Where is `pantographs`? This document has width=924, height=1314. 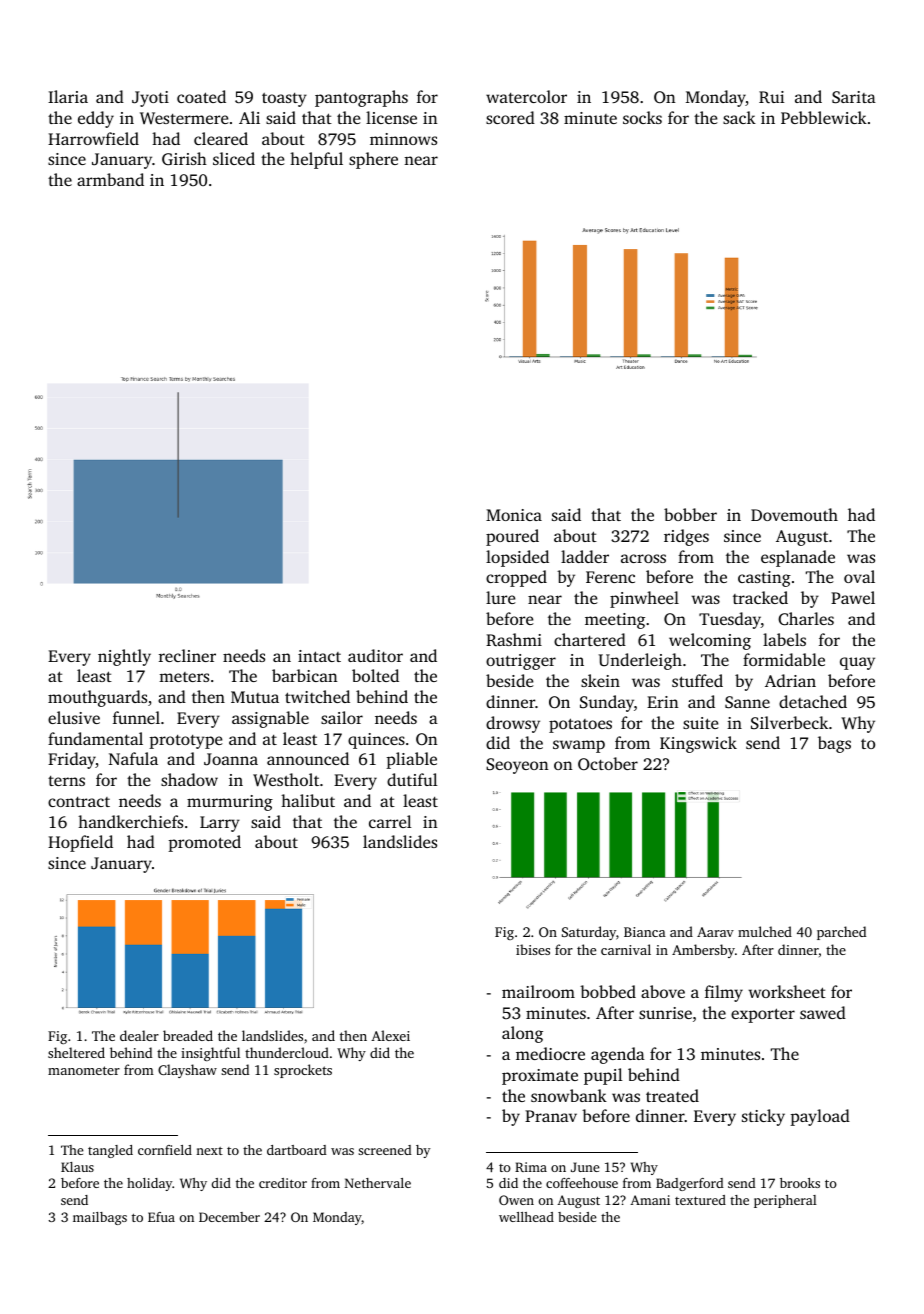 pantographs is located at coordinates (361, 98).
